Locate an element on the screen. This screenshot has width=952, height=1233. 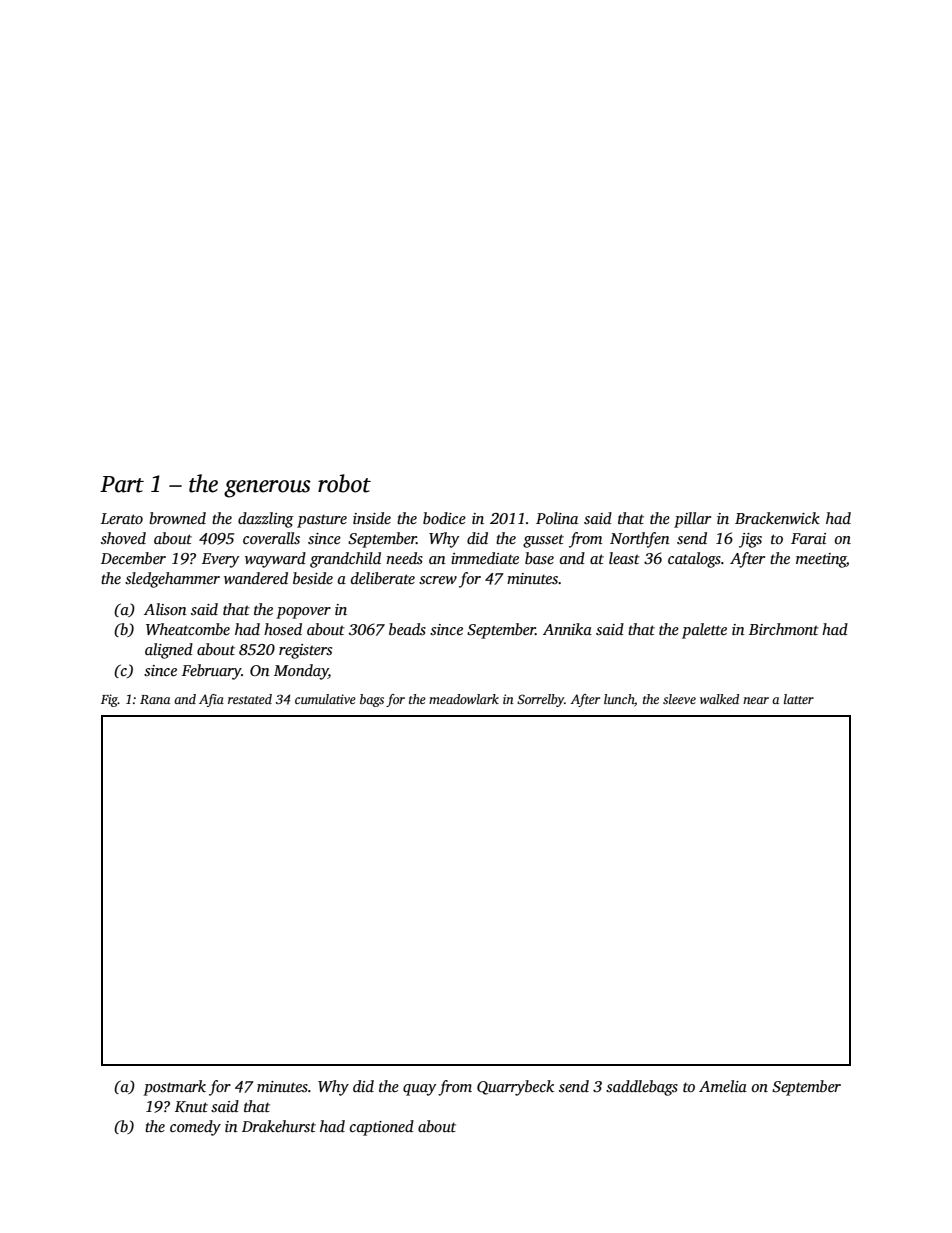
Fig is located at coordinates (109, 700).
